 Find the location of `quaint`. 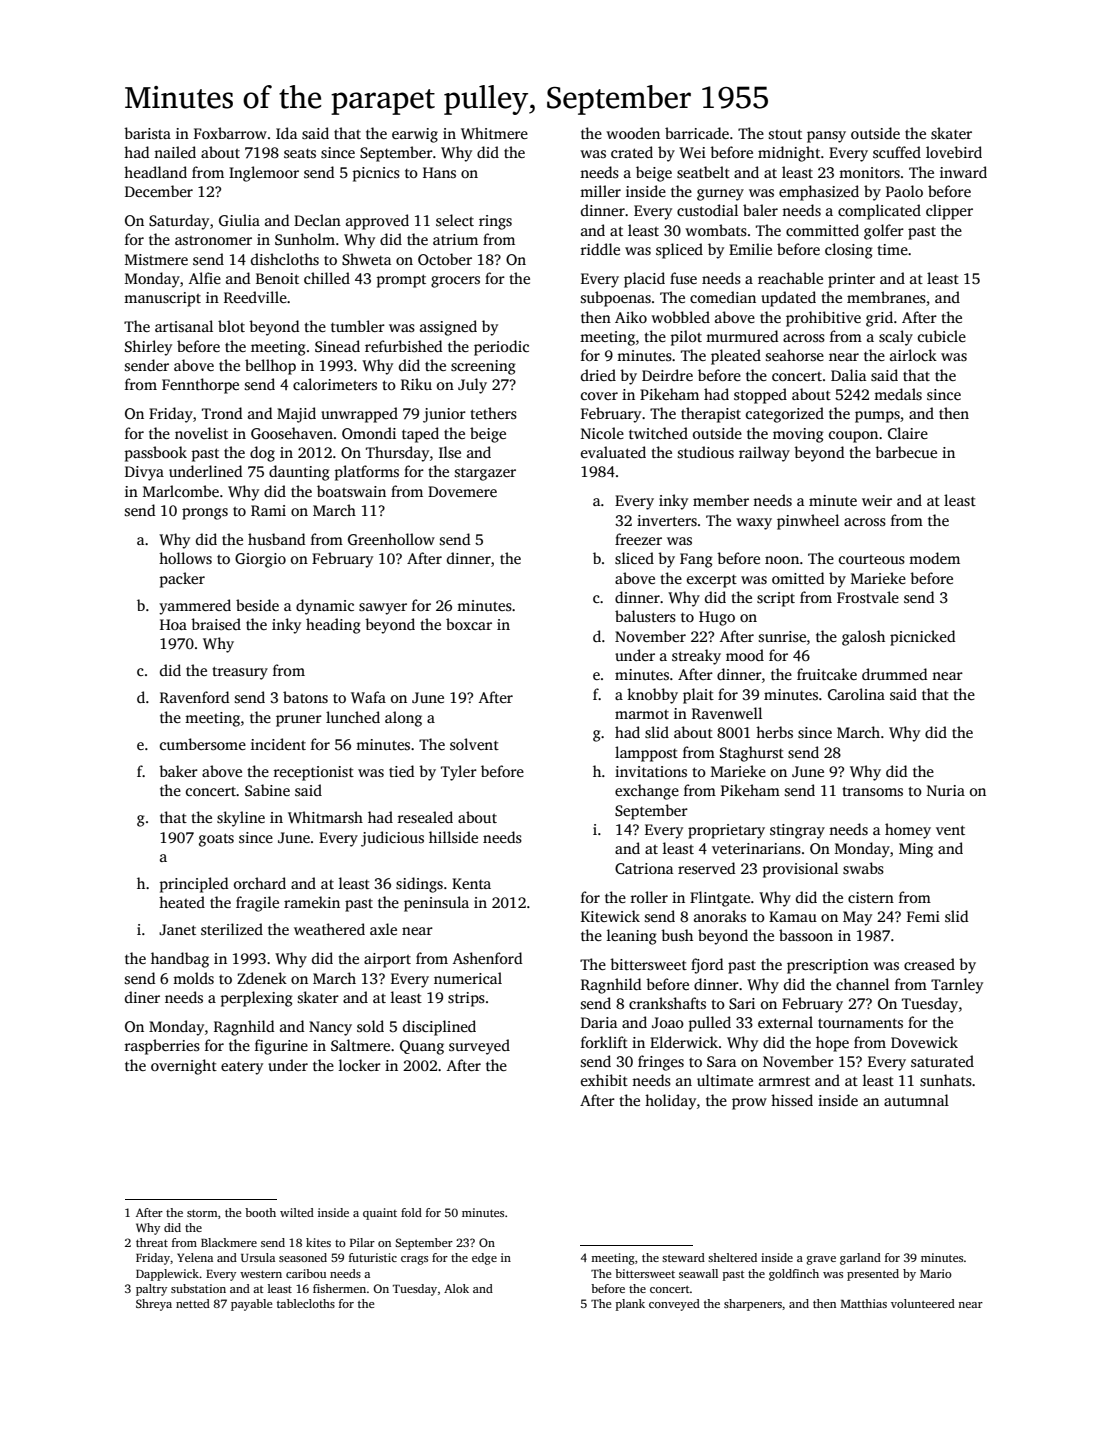

quaint is located at coordinates (380, 1214).
